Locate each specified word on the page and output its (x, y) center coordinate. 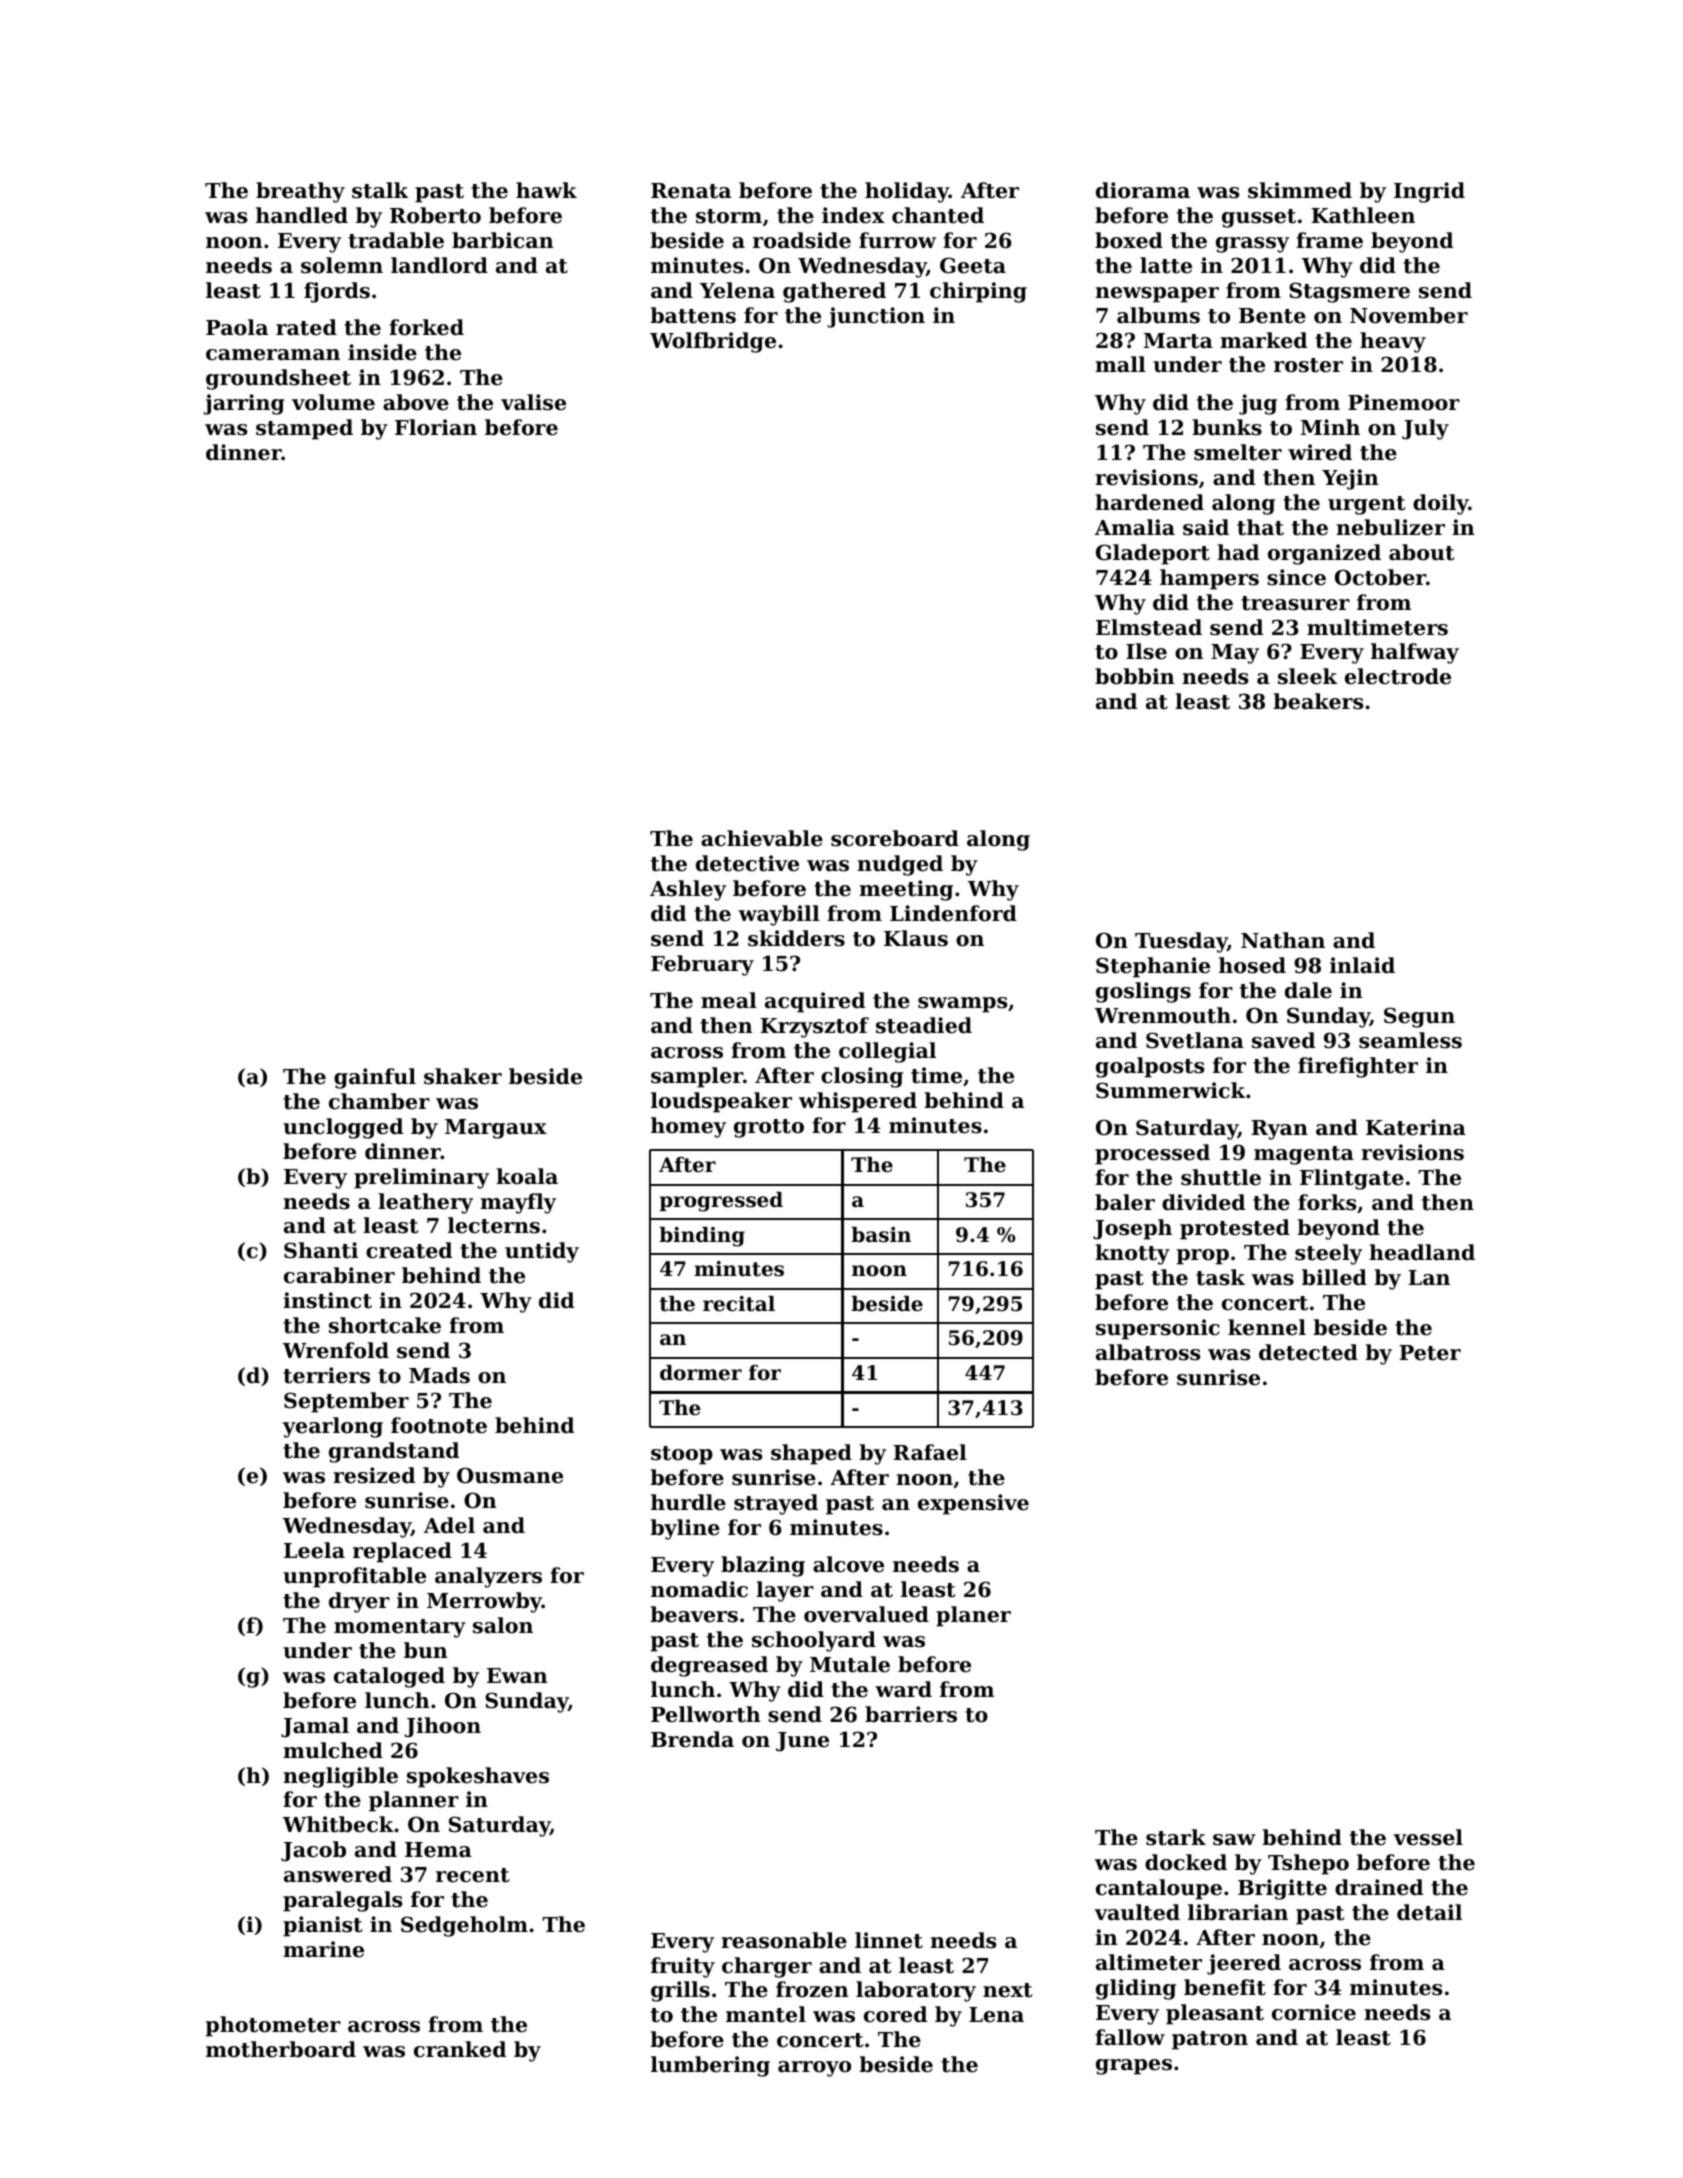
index (853, 215)
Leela (314, 1550)
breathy (300, 192)
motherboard (281, 2049)
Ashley (688, 890)
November (1409, 315)
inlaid (1362, 965)
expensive (973, 1504)
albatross (1148, 1352)
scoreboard (895, 838)
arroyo (814, 2069)
